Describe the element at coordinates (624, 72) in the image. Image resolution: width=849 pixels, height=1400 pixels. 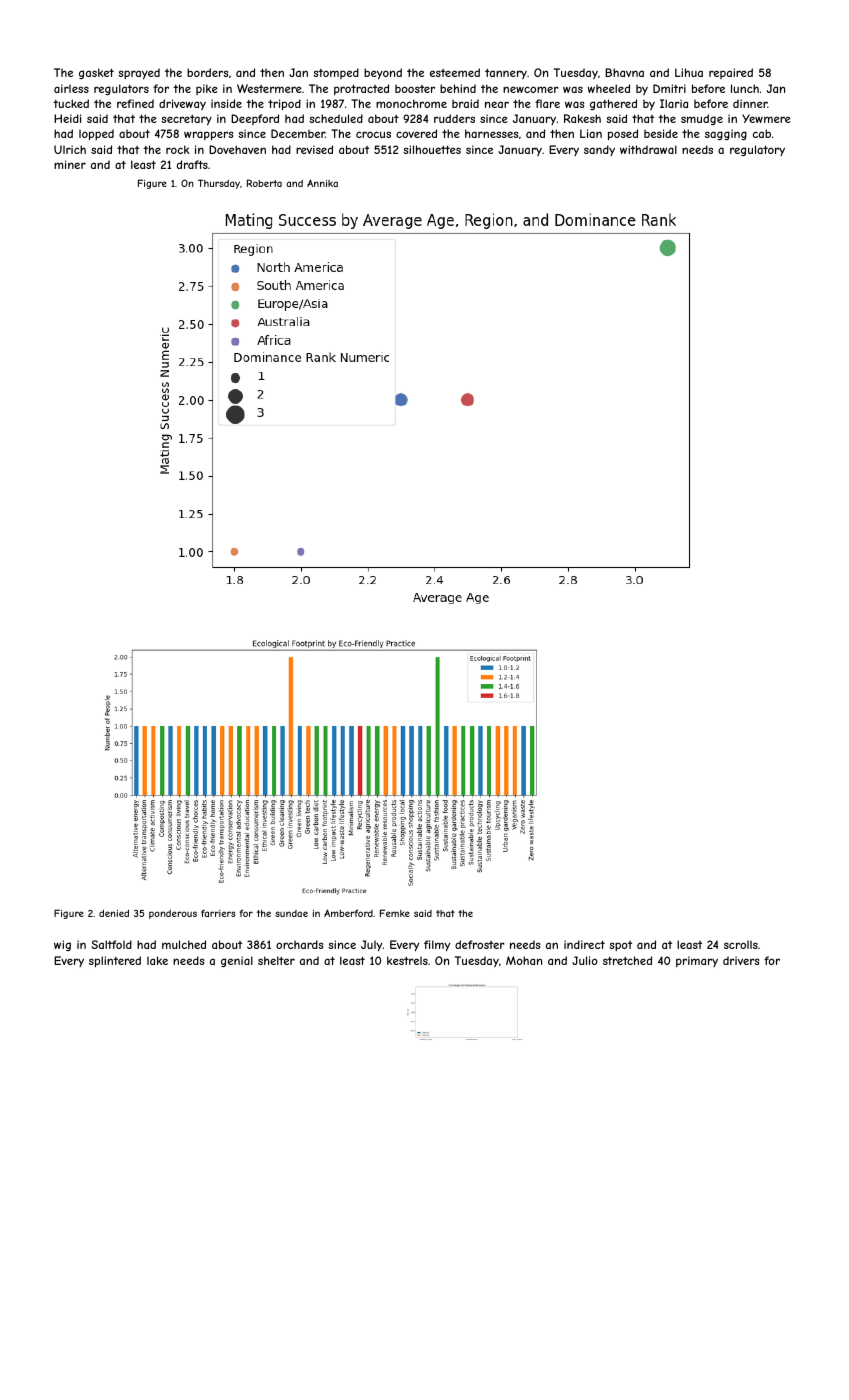
I see `Bhavna` at that location.
